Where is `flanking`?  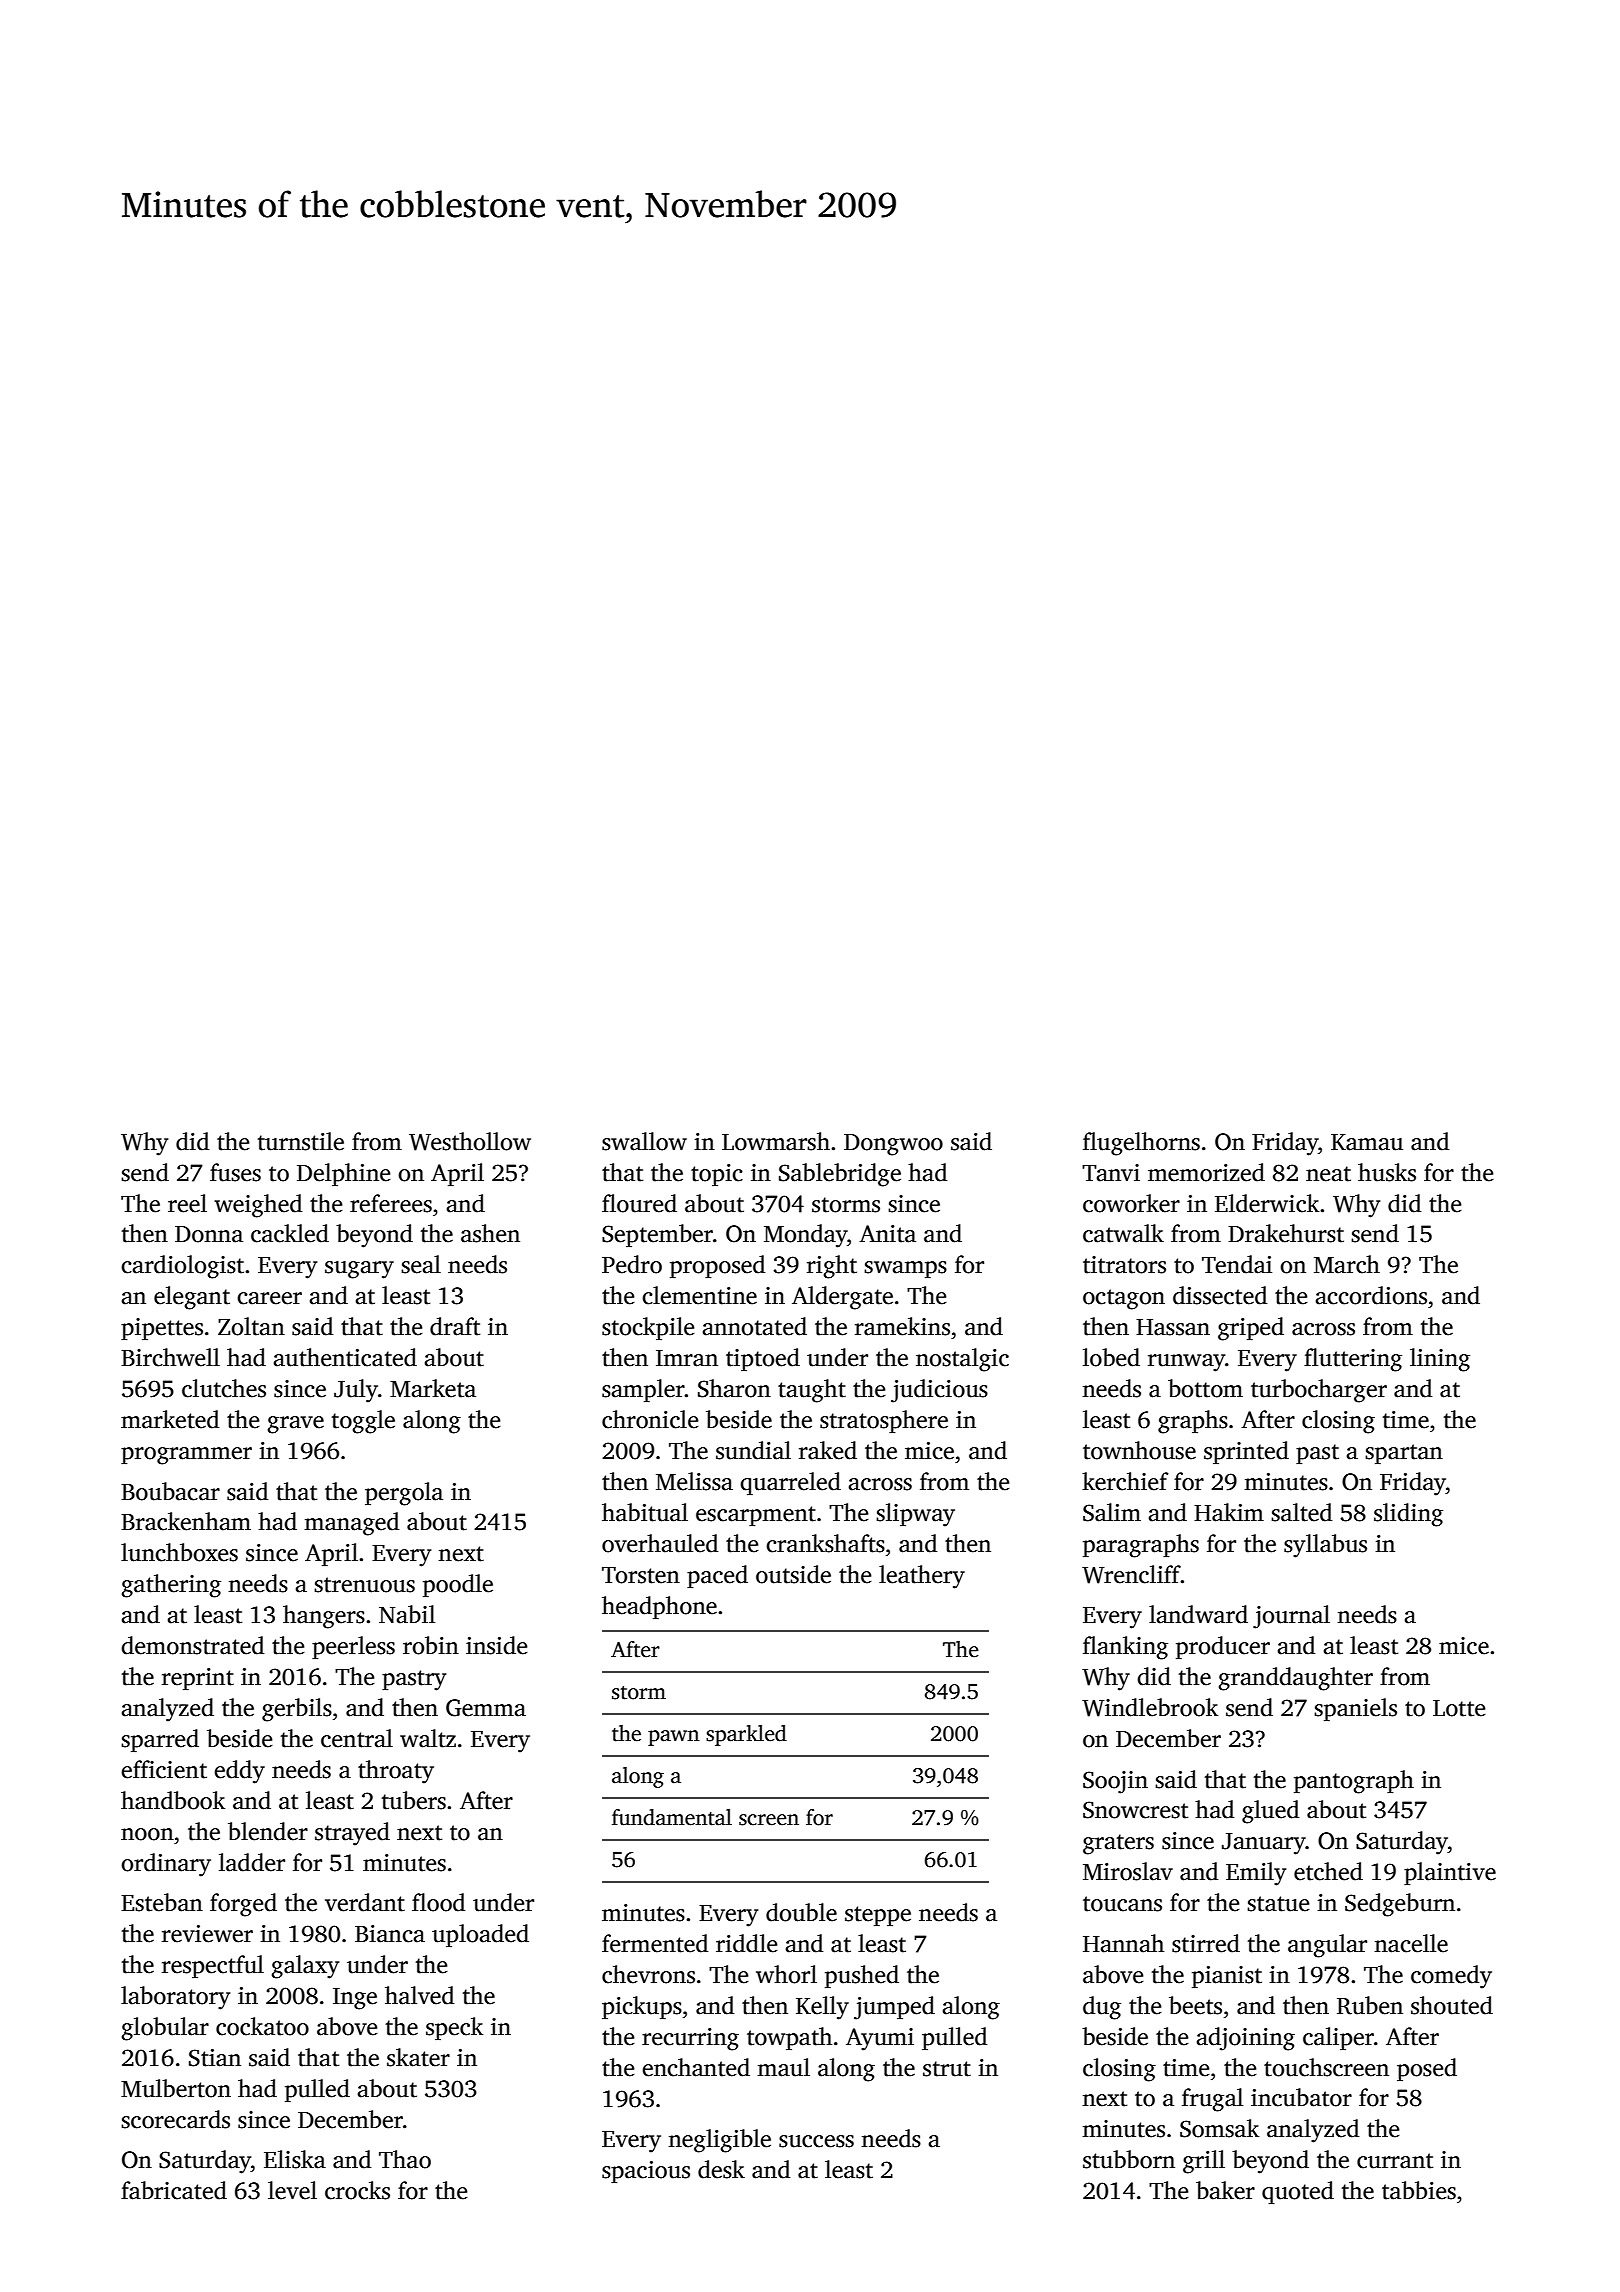 flanking is located at coordinates (1125, 1648).
